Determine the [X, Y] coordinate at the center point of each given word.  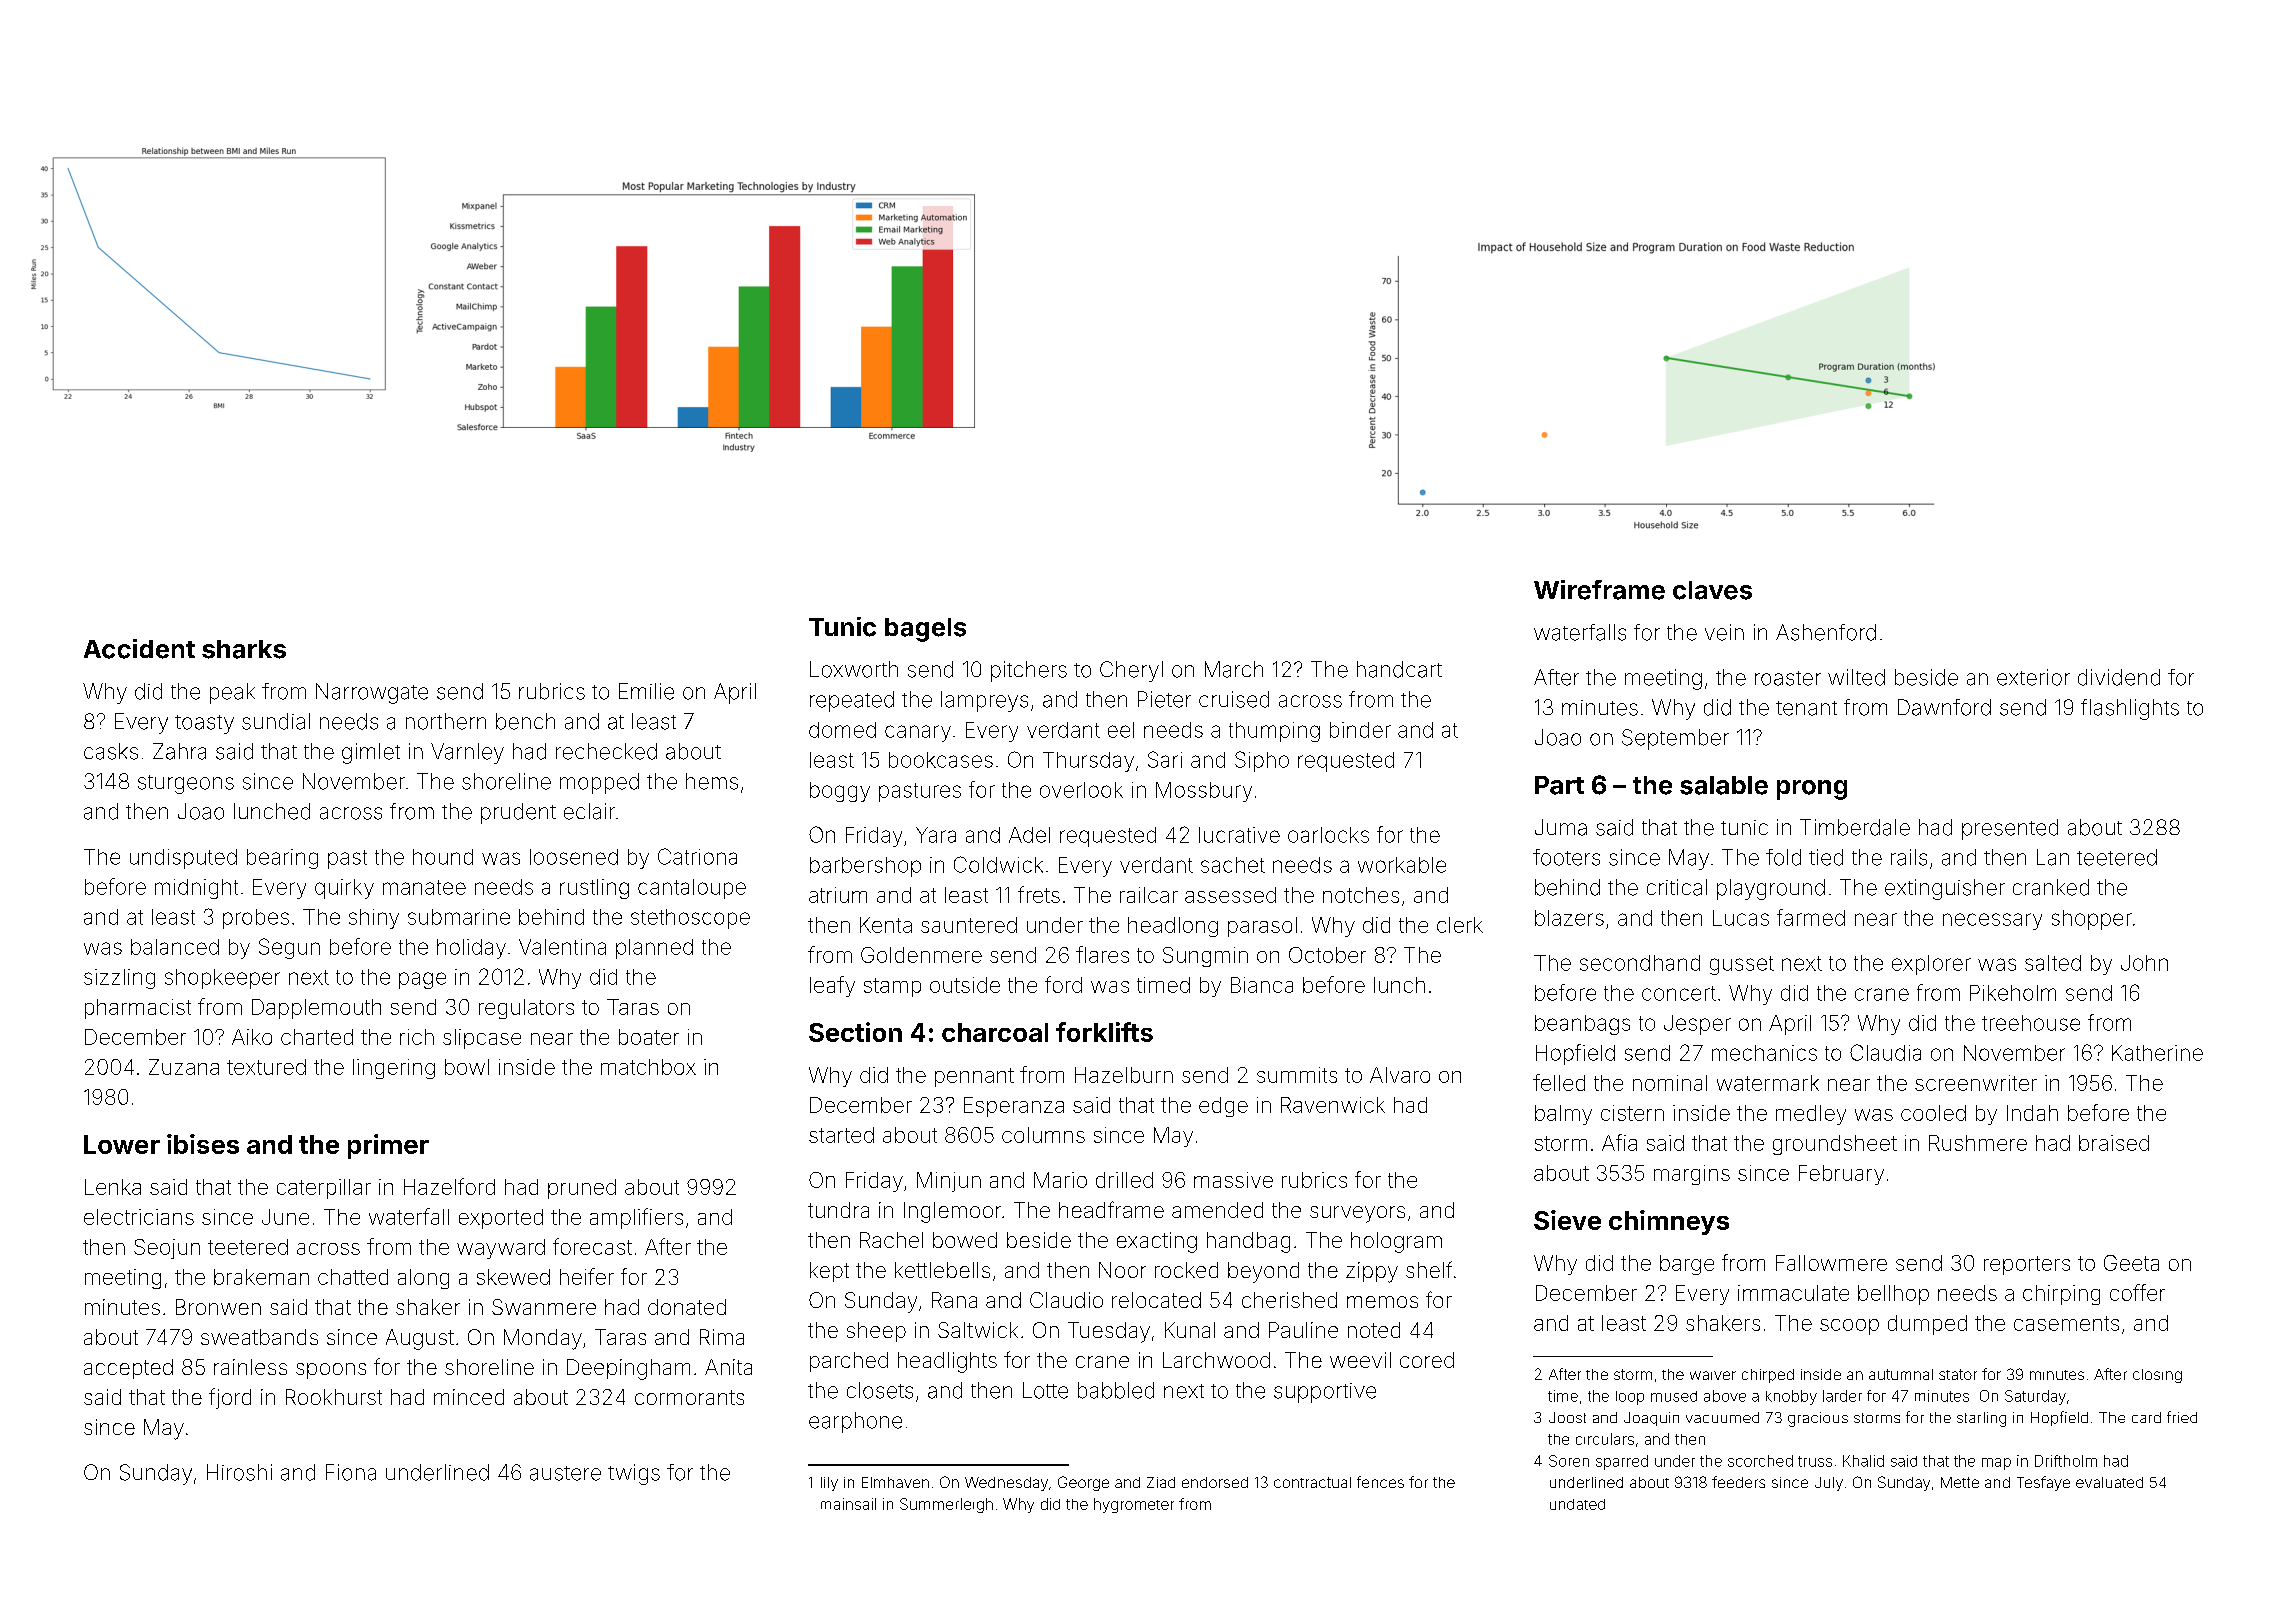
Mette [1960, 1482]
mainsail [848, 1504]
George [1083, 1483]
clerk [1460, 925]
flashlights [2130, 709]
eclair [589, 811]
